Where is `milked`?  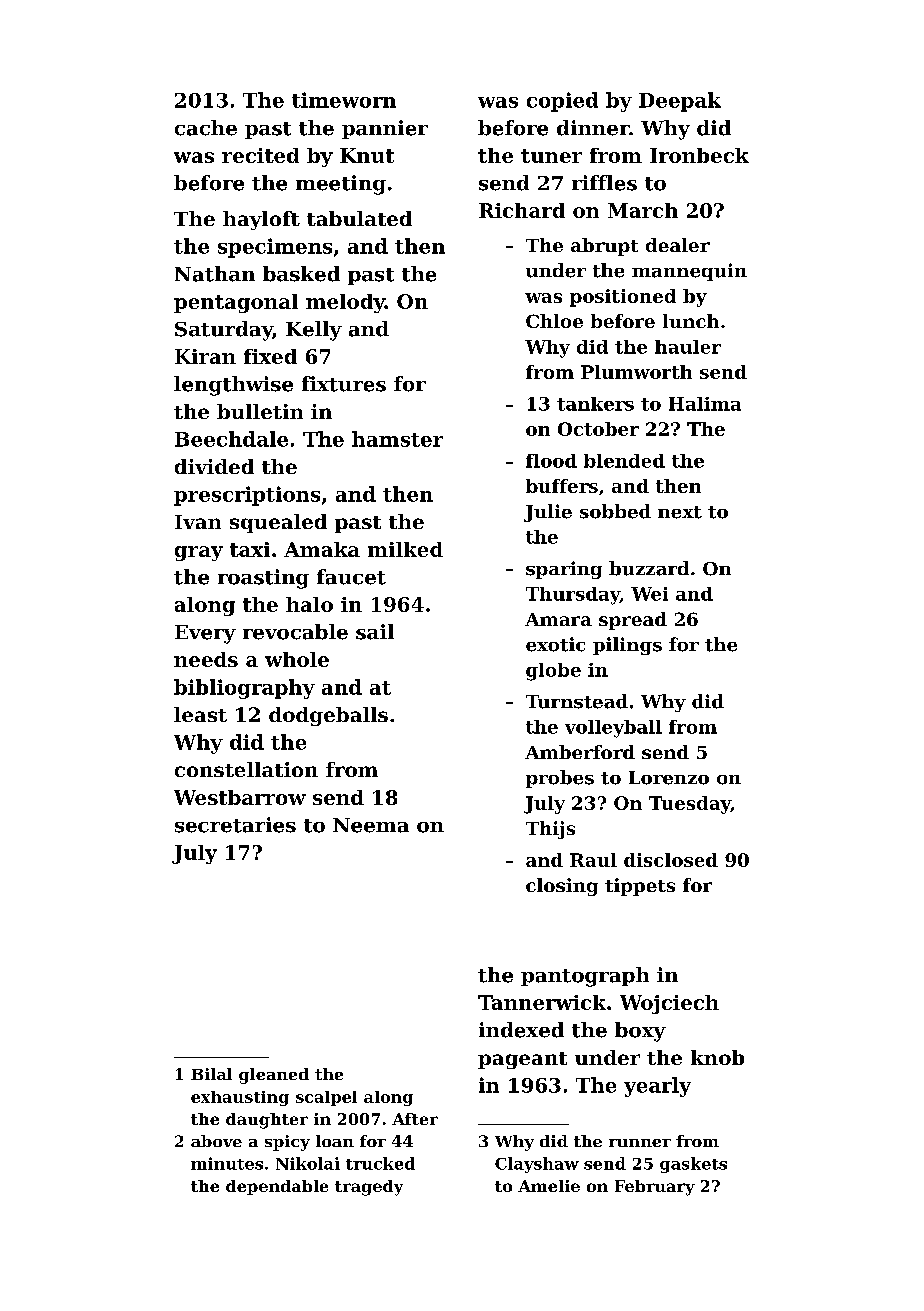
milked is located at coordinates (405, 549).
